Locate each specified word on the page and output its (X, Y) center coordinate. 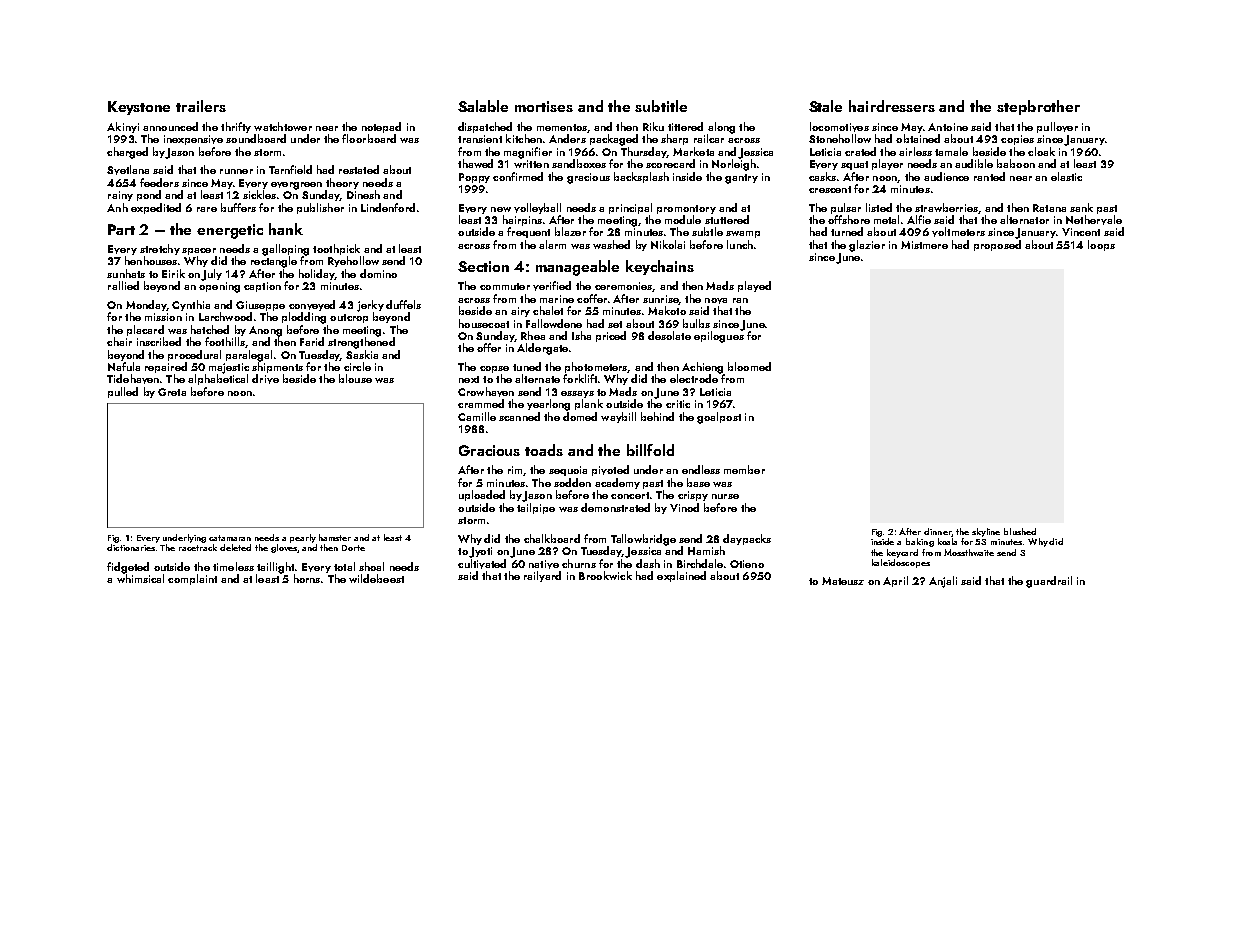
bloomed (749, 366)
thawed (475, 163)
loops (1101, 245)
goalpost (719, 418)
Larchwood (225, 316)
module (683, 219)
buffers (238, 207)
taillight (275, 568)
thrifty (236, 127)
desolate (669, 335)
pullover (1057, 127)
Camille (477, 416)
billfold (650, 450)
